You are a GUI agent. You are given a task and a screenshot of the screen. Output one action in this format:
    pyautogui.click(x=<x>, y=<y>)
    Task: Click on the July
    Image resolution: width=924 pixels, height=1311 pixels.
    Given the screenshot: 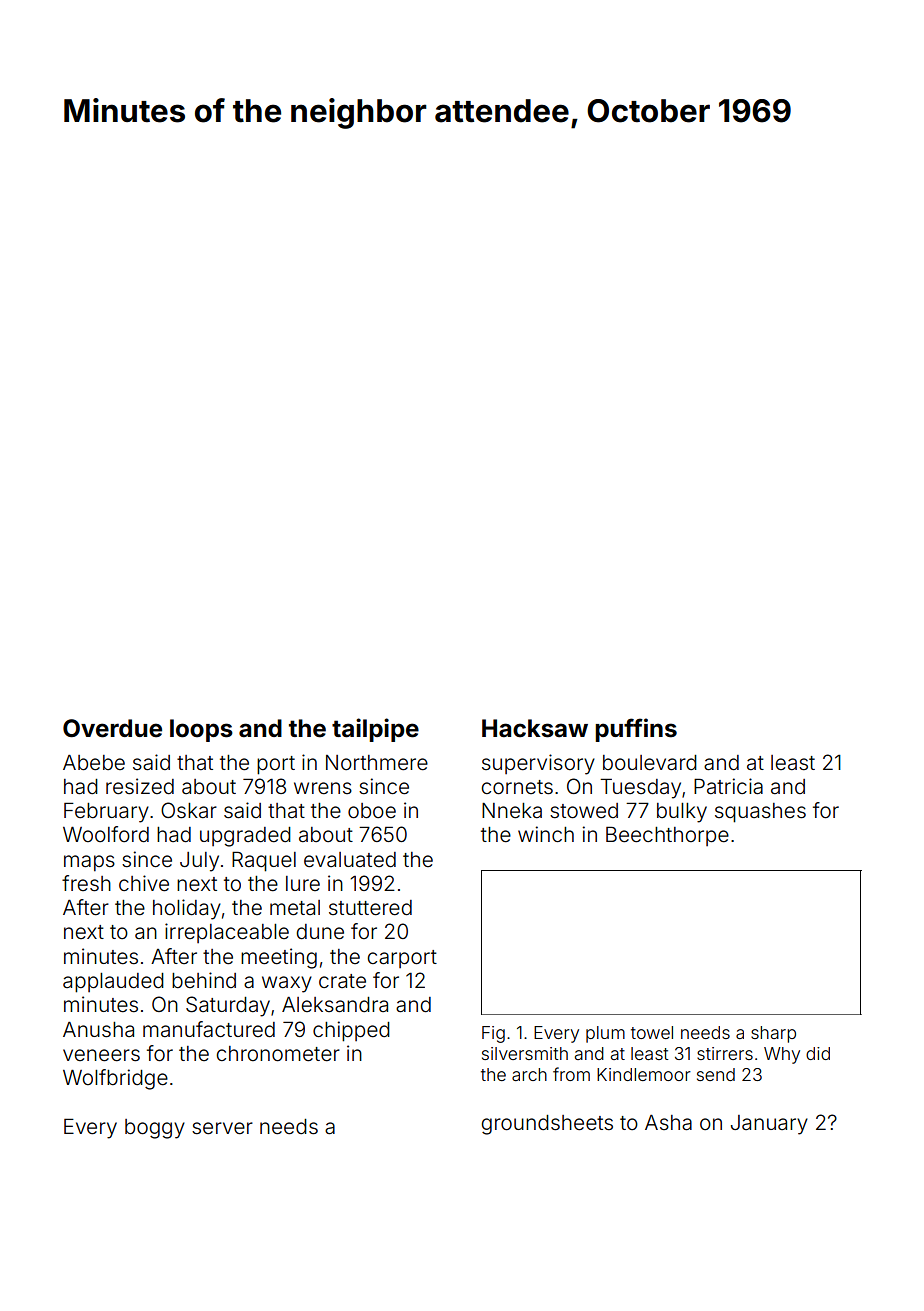 What is the action you would take?
    pyautogui.click(x=199, y=862)
